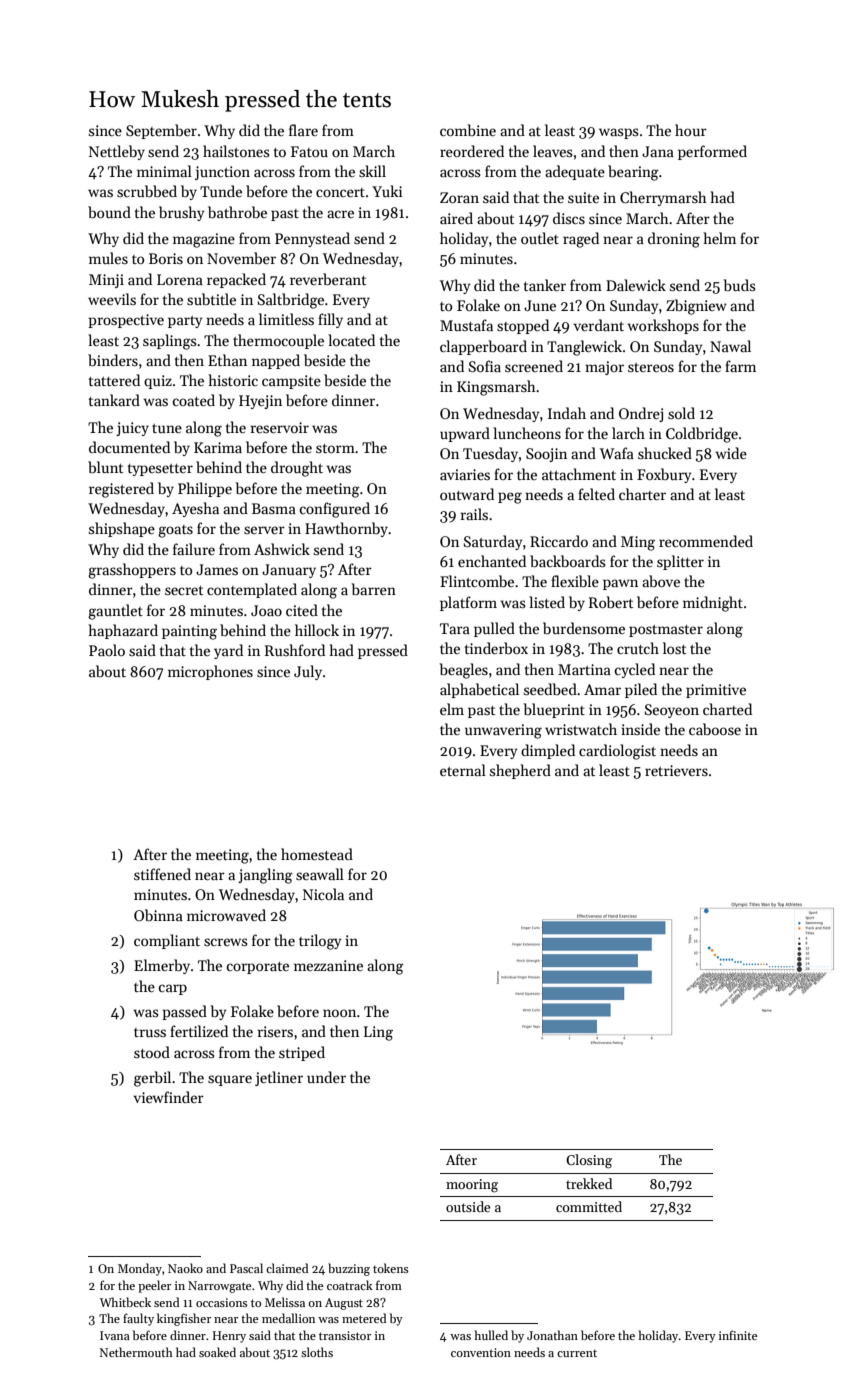 Image resolution: width=849 pixels, height=1400 pixels. I want to click on microphones, so click(210, 672).
